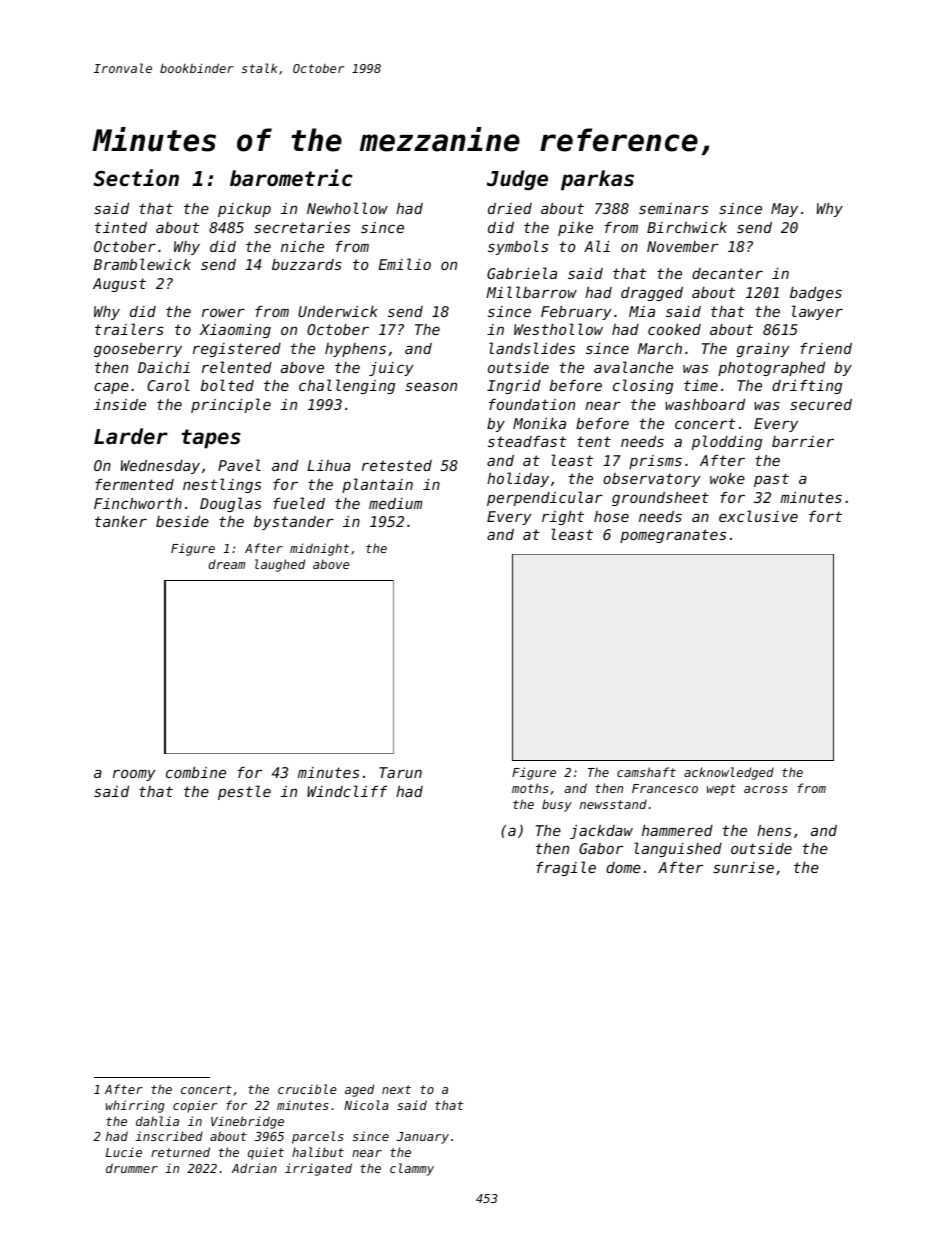 This page has width=952, height=1233. I want to click on fort, so click(825, 516).
